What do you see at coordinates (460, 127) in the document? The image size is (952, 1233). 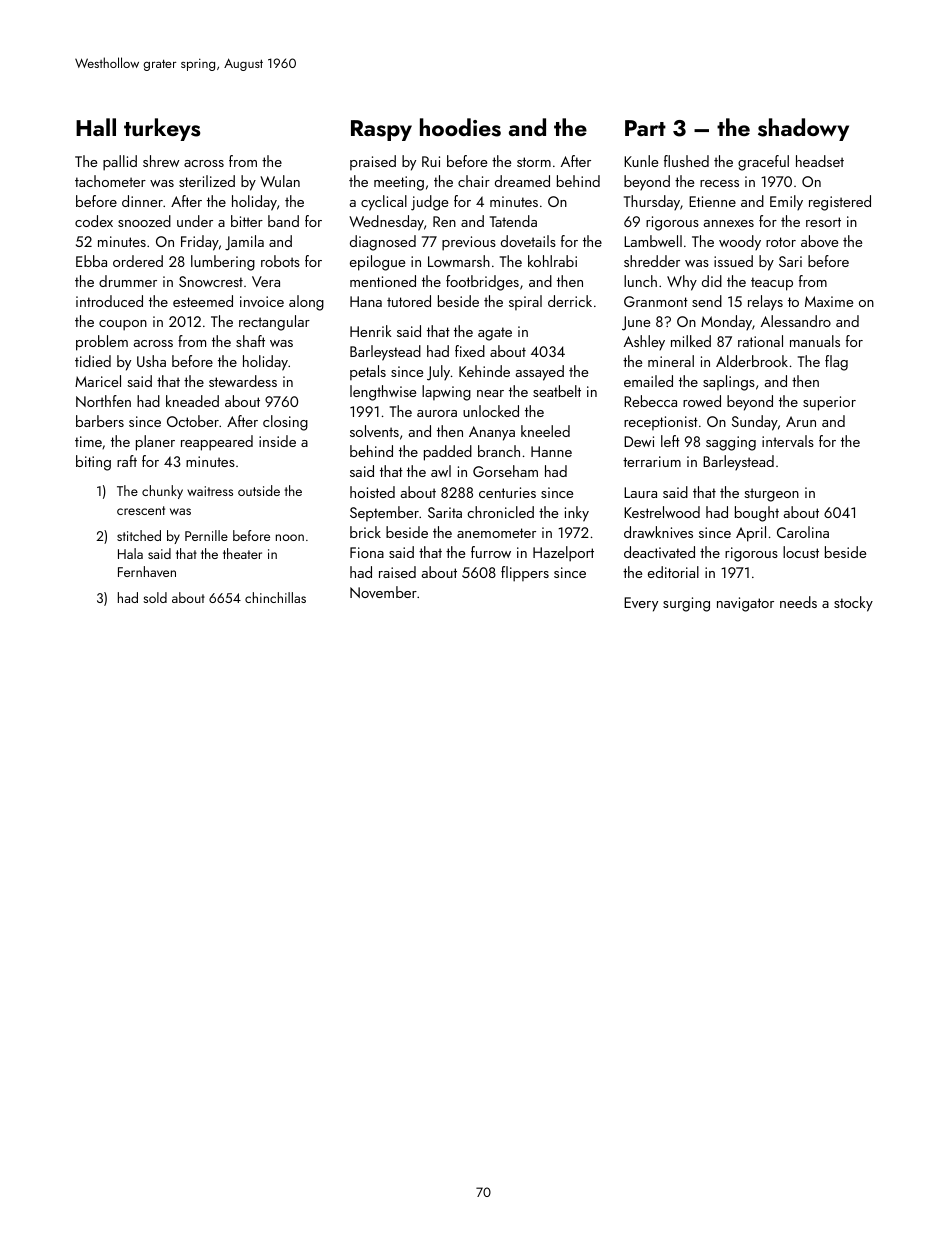 I see `hoodies` at bounding box center [460, 127].
